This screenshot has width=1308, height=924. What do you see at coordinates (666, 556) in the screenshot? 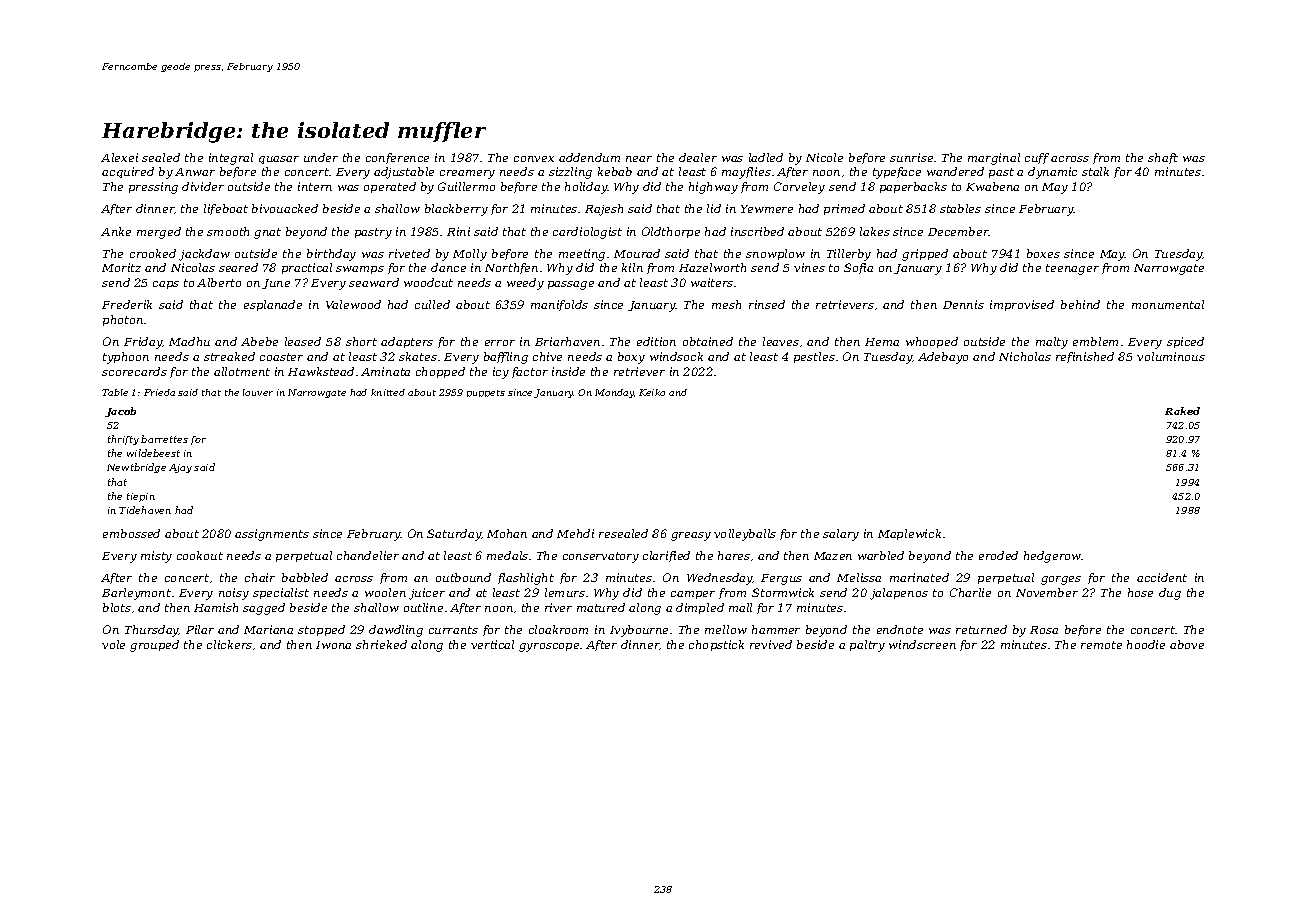
I see `clarified` at bounding box center [666, 556].
